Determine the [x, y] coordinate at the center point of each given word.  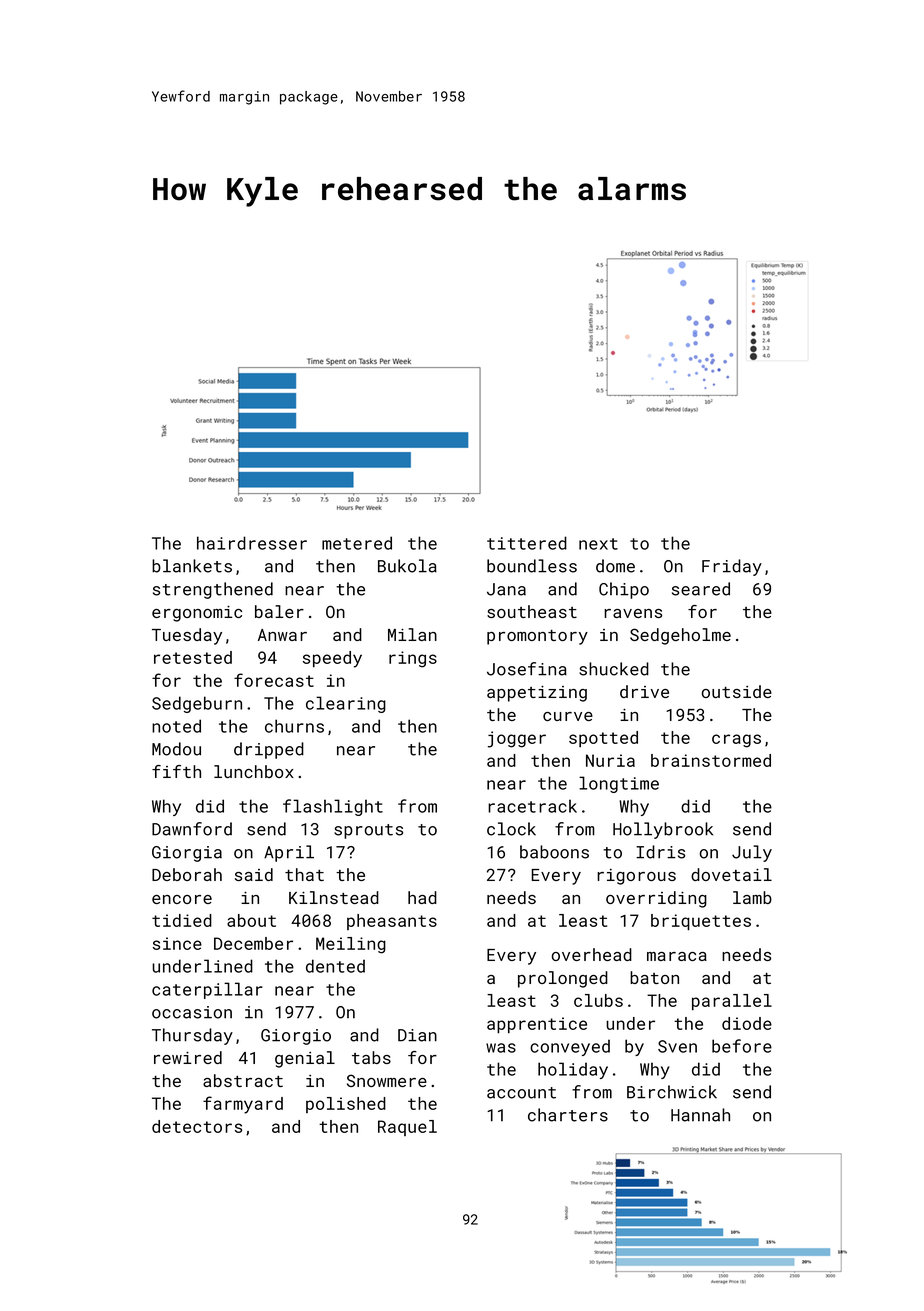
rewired [188, 1057]
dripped [269, 750]
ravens [633, 613]
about [251, 920]
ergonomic [197, 614]
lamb [752, 897]
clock [511, 829]
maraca [677, 956]
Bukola [407, 566]
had [422, 897]
